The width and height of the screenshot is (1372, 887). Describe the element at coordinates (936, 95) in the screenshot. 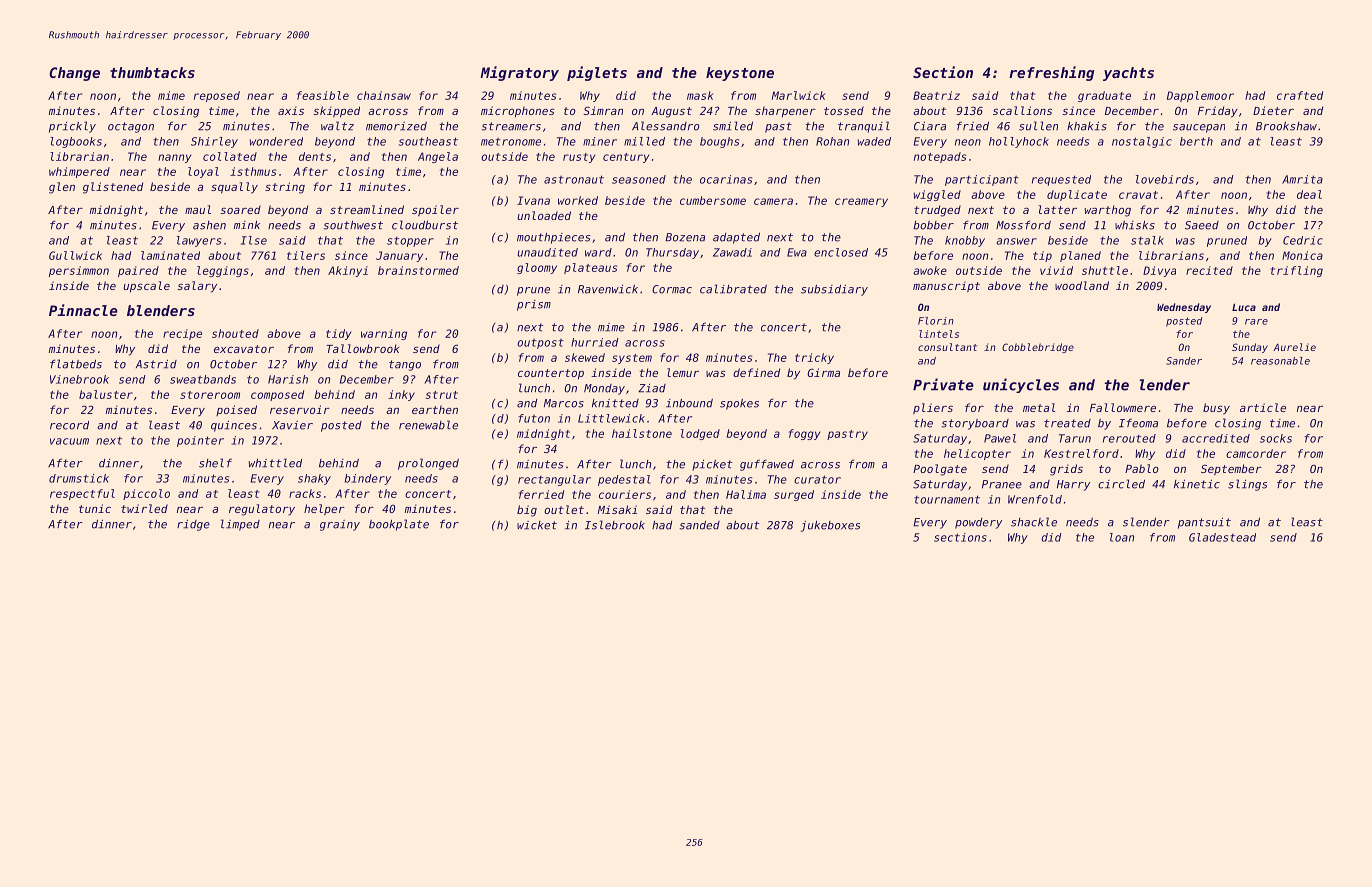

I see `Beatriz` at that location.
